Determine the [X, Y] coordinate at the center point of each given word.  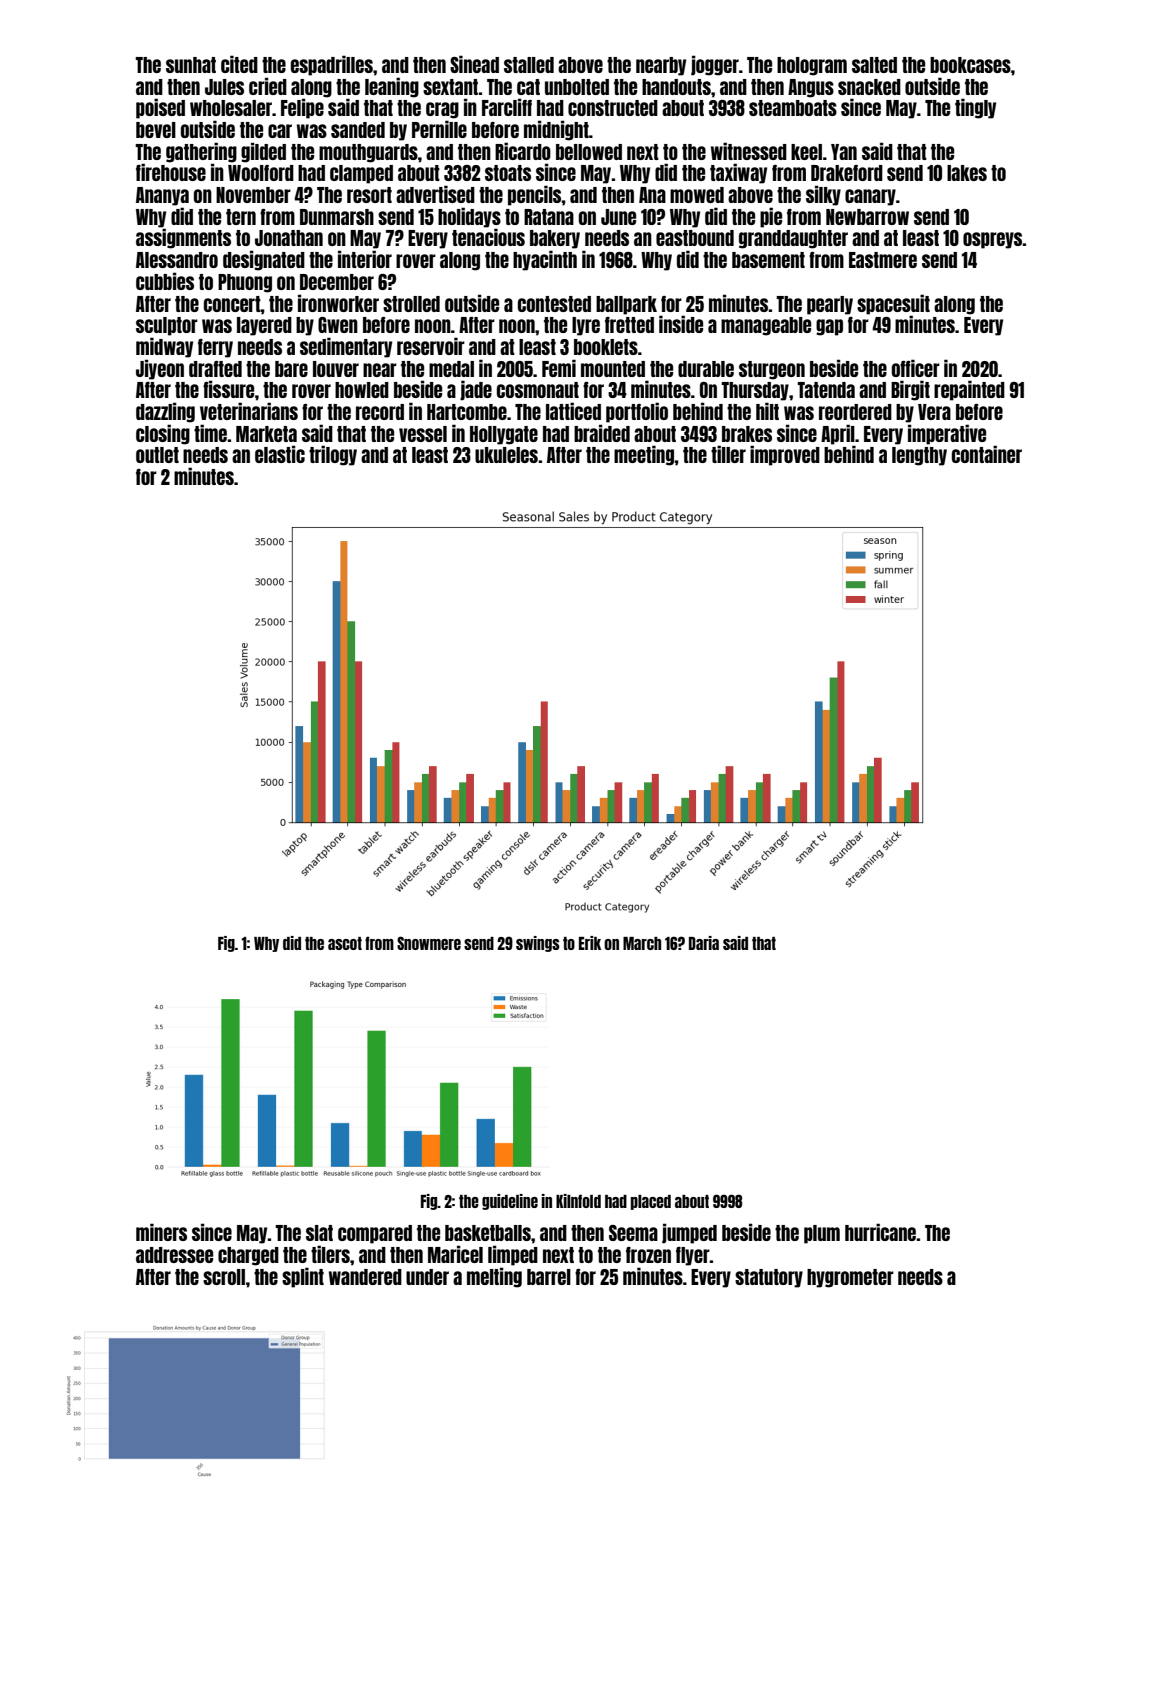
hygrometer [850, 1278]
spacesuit [893, 304]
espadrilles [332, 65]
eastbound [695, 238]
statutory [769, 1278]
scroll [224, 1277]
